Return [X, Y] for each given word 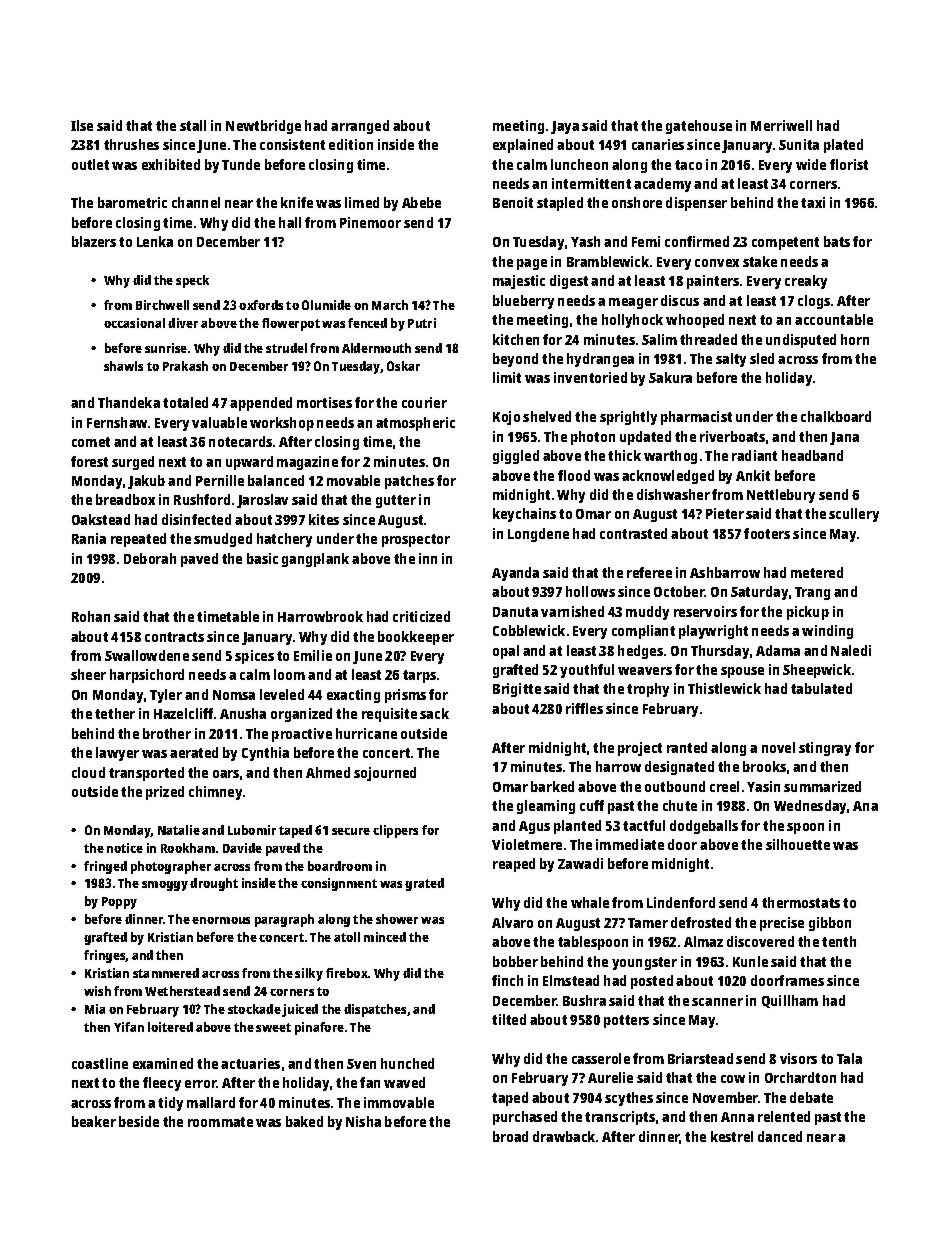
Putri [422, 323]
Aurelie [610, 1077]
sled [762, 358]
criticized [421, 616]
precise [782, 924]
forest [89, 461]
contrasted [633, 533]
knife [297, 202]
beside [139, 1121]
